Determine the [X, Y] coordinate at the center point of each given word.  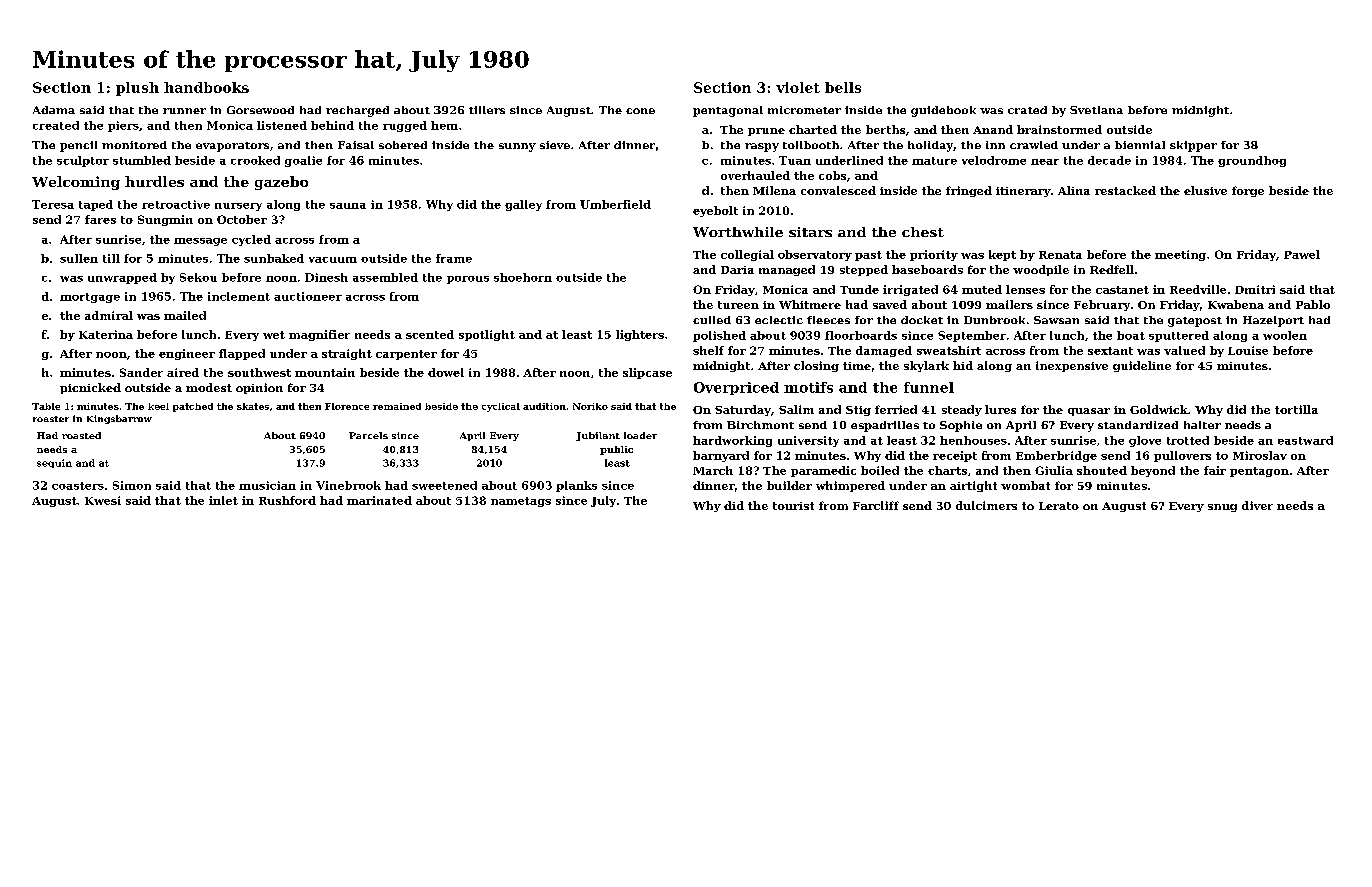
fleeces [828, 320]
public [616, 450]
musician [267, 485]
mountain [325, 372]
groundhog [1252, 161]
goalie [303, 161]
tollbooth [811, 145]
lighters [640, 335]
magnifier [319, 335]
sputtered [1179, 336]
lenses [1025, 289]
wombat [1025, 485]
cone [640, 111]
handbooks [206, 87]
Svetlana [1096, 110]
